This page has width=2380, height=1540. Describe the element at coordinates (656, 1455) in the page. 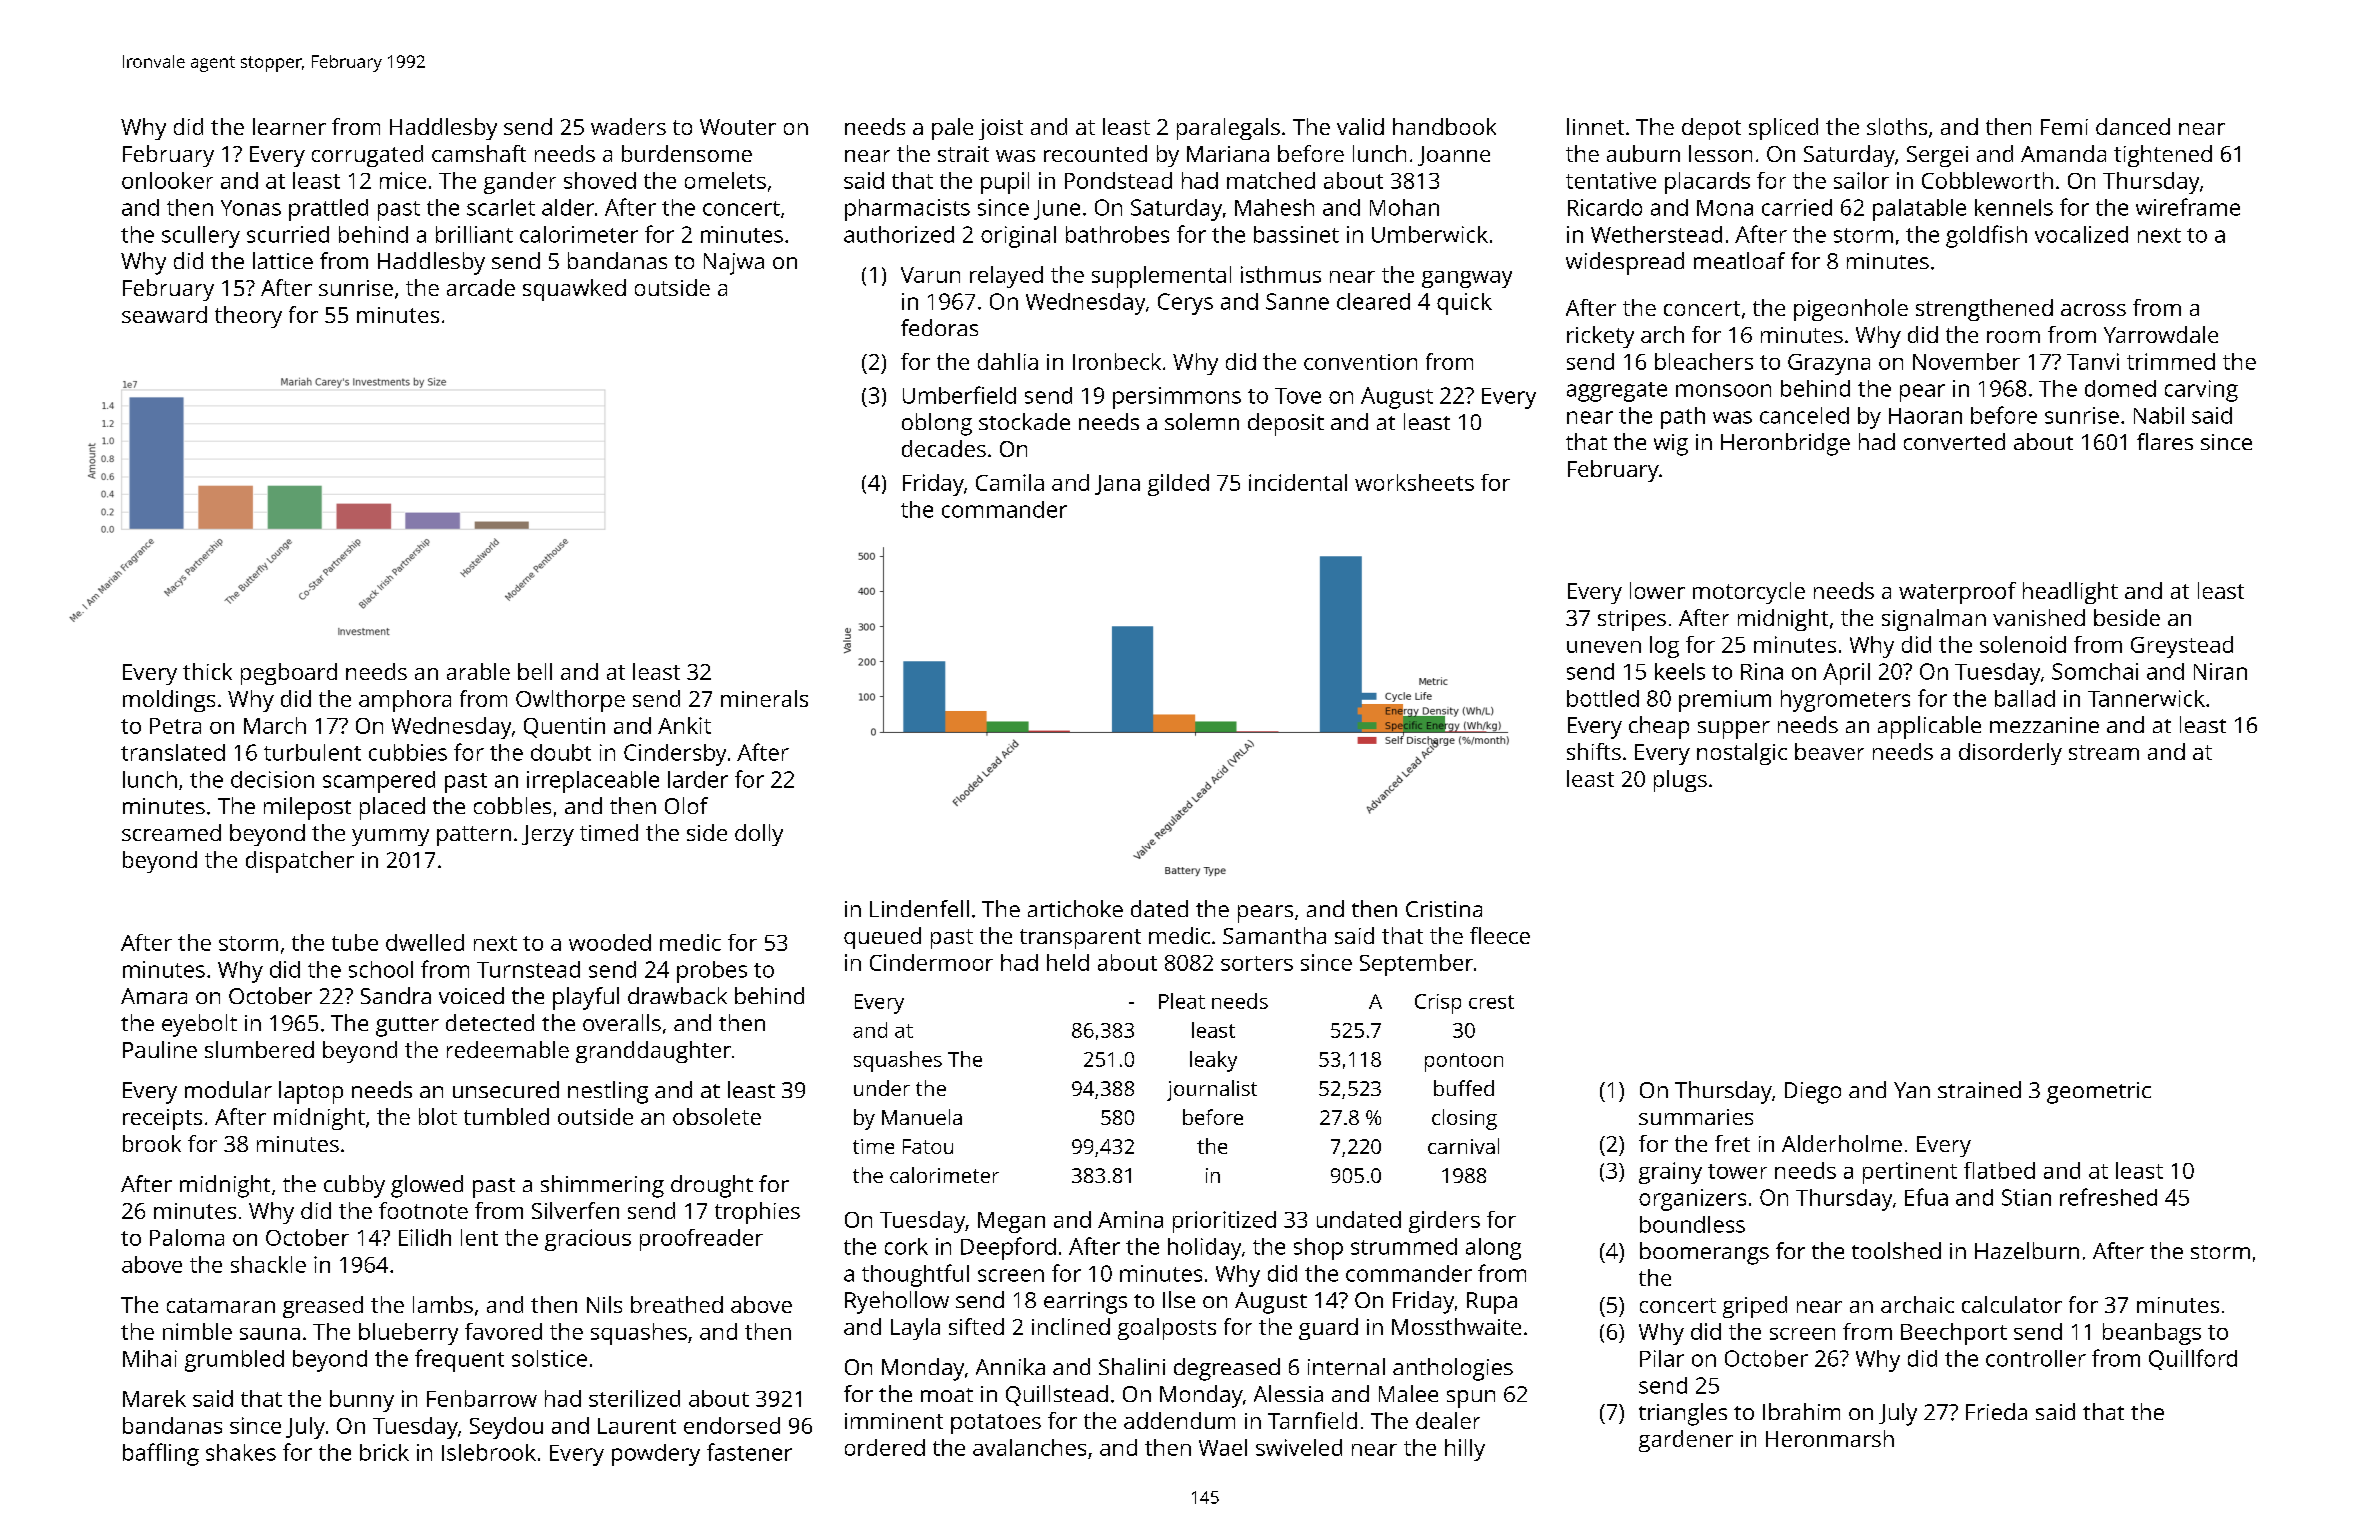

I see `powdery` at that location.
